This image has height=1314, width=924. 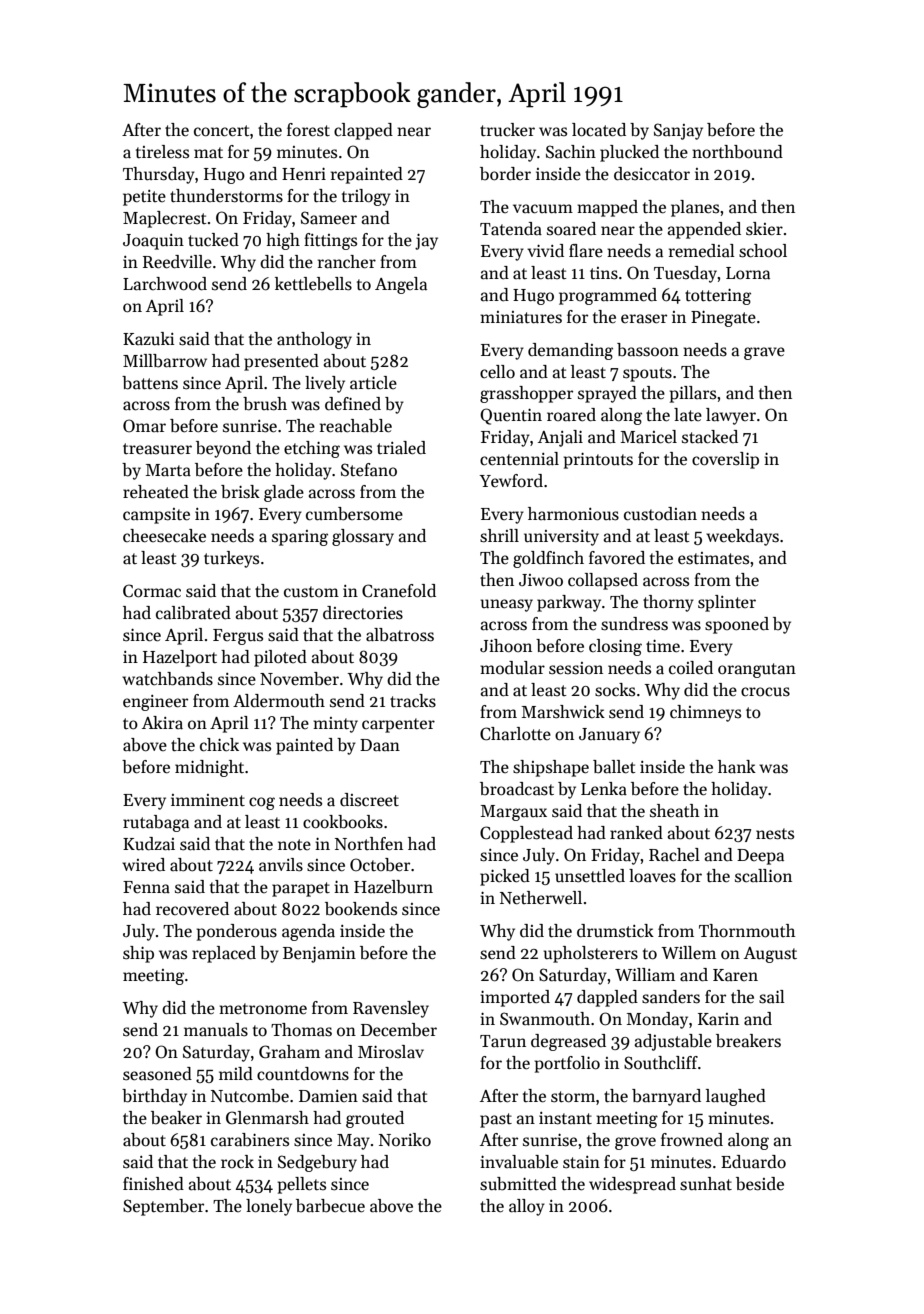 I want to click on watchbands, so click(x=167, y=679).
